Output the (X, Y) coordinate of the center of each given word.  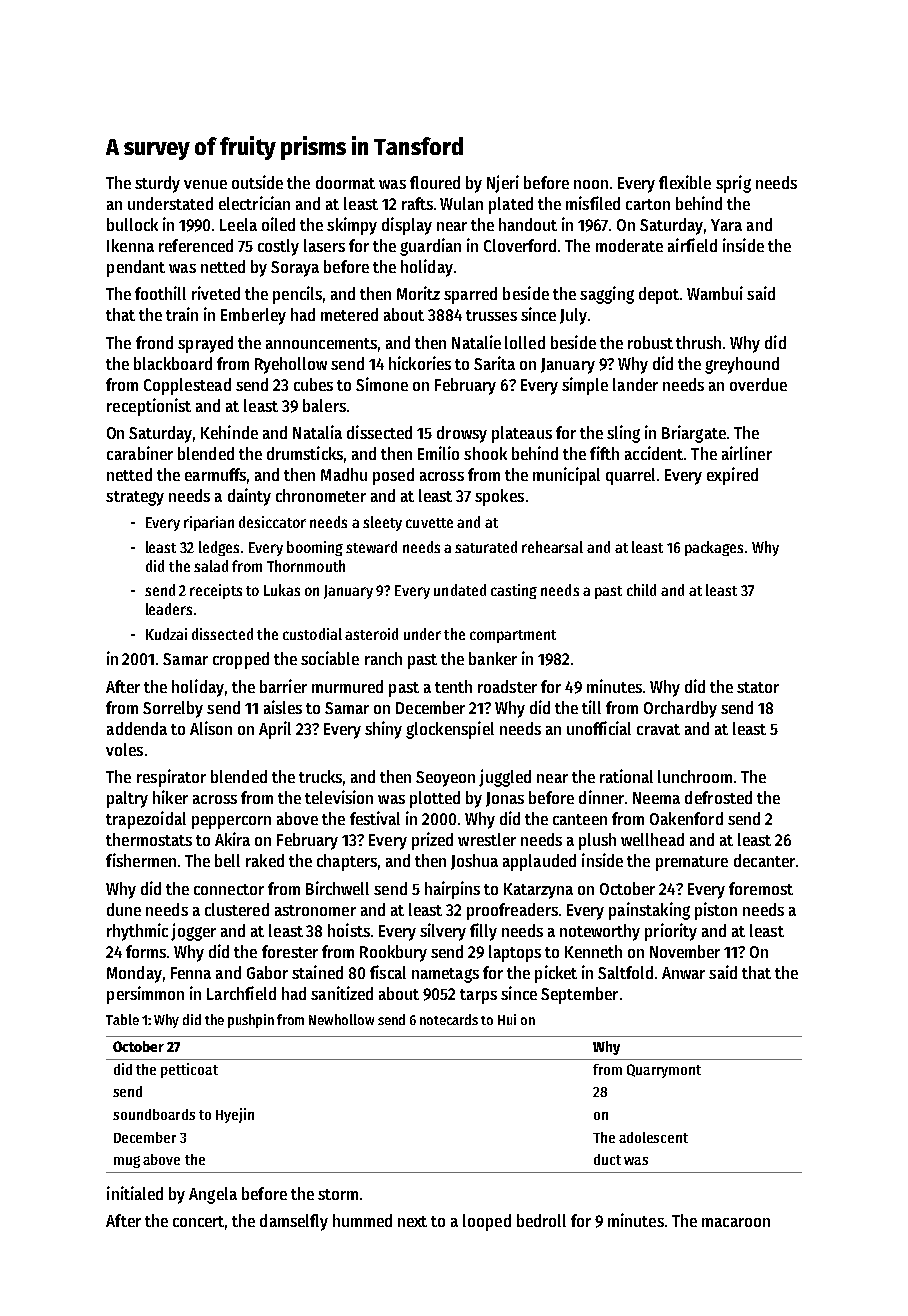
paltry (127, 799)
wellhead (652, 839)
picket (556, 974)
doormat (345, 182)
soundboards (154, 1114)
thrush (698, 342)
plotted (435, 799)
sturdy (157, 184)
